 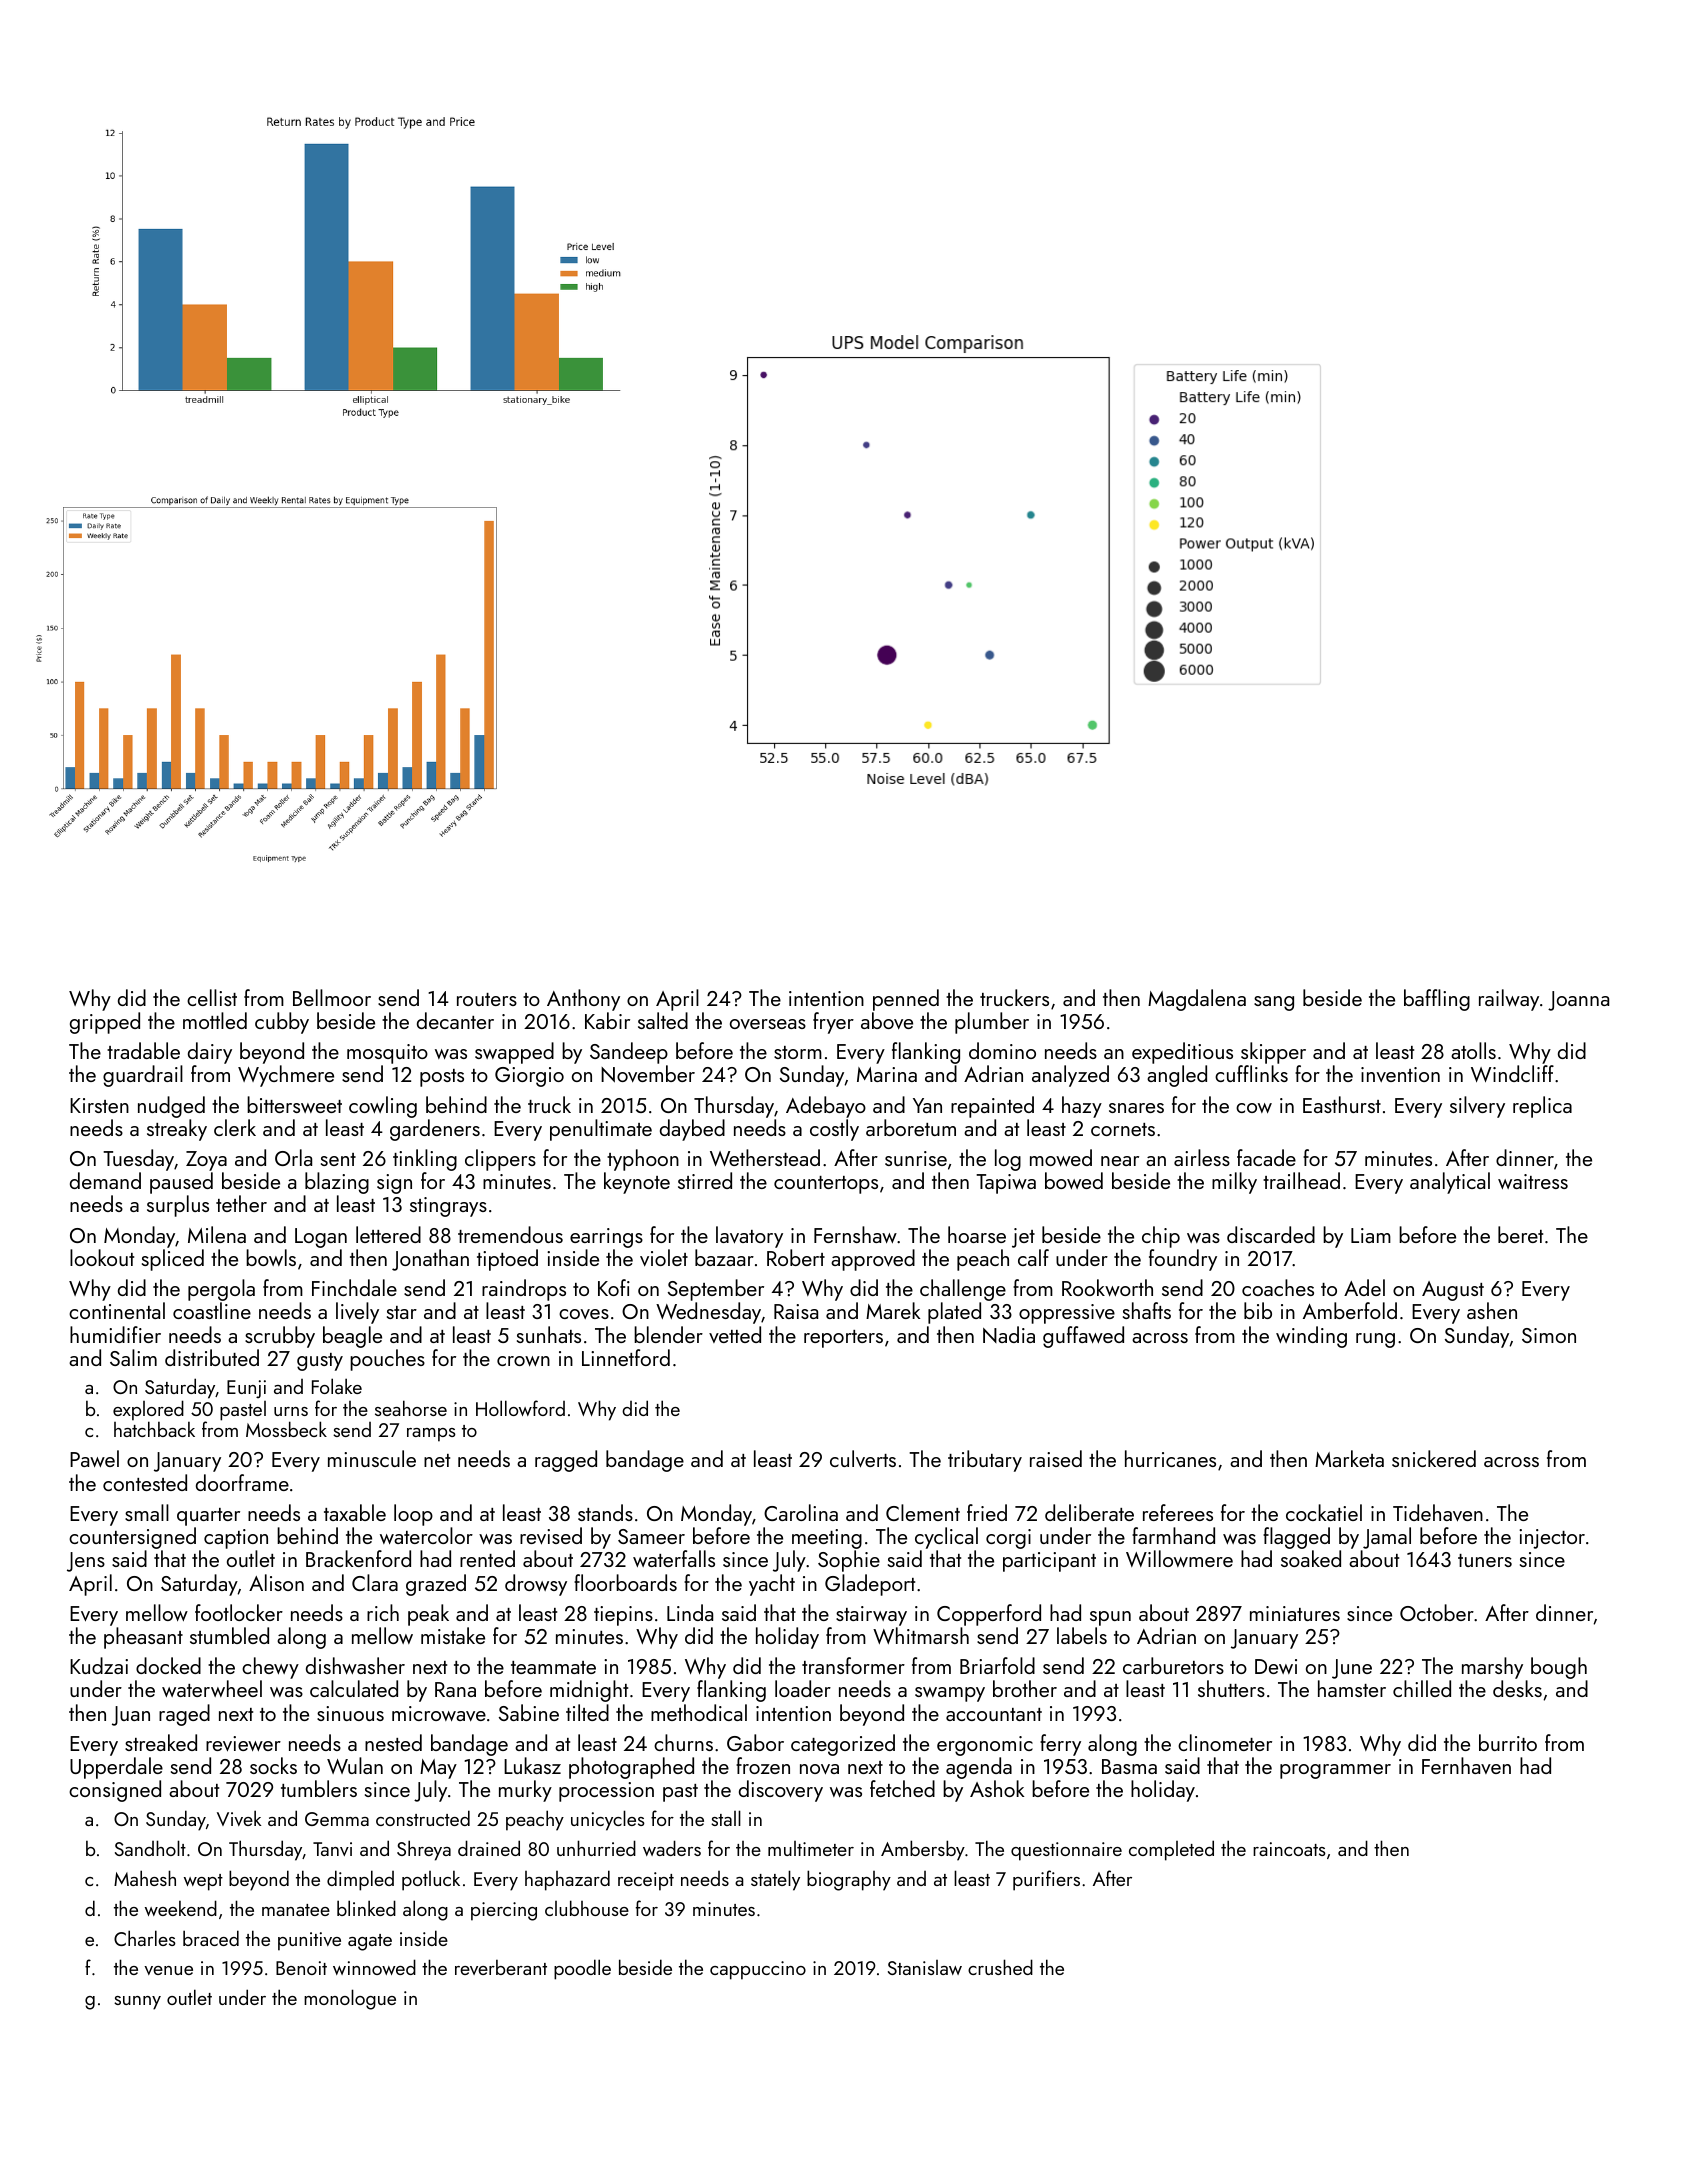 What do you see at coordinates (843, 1745) in the screenshot?
I see `categorized` at bounding box center [843, 1745].
